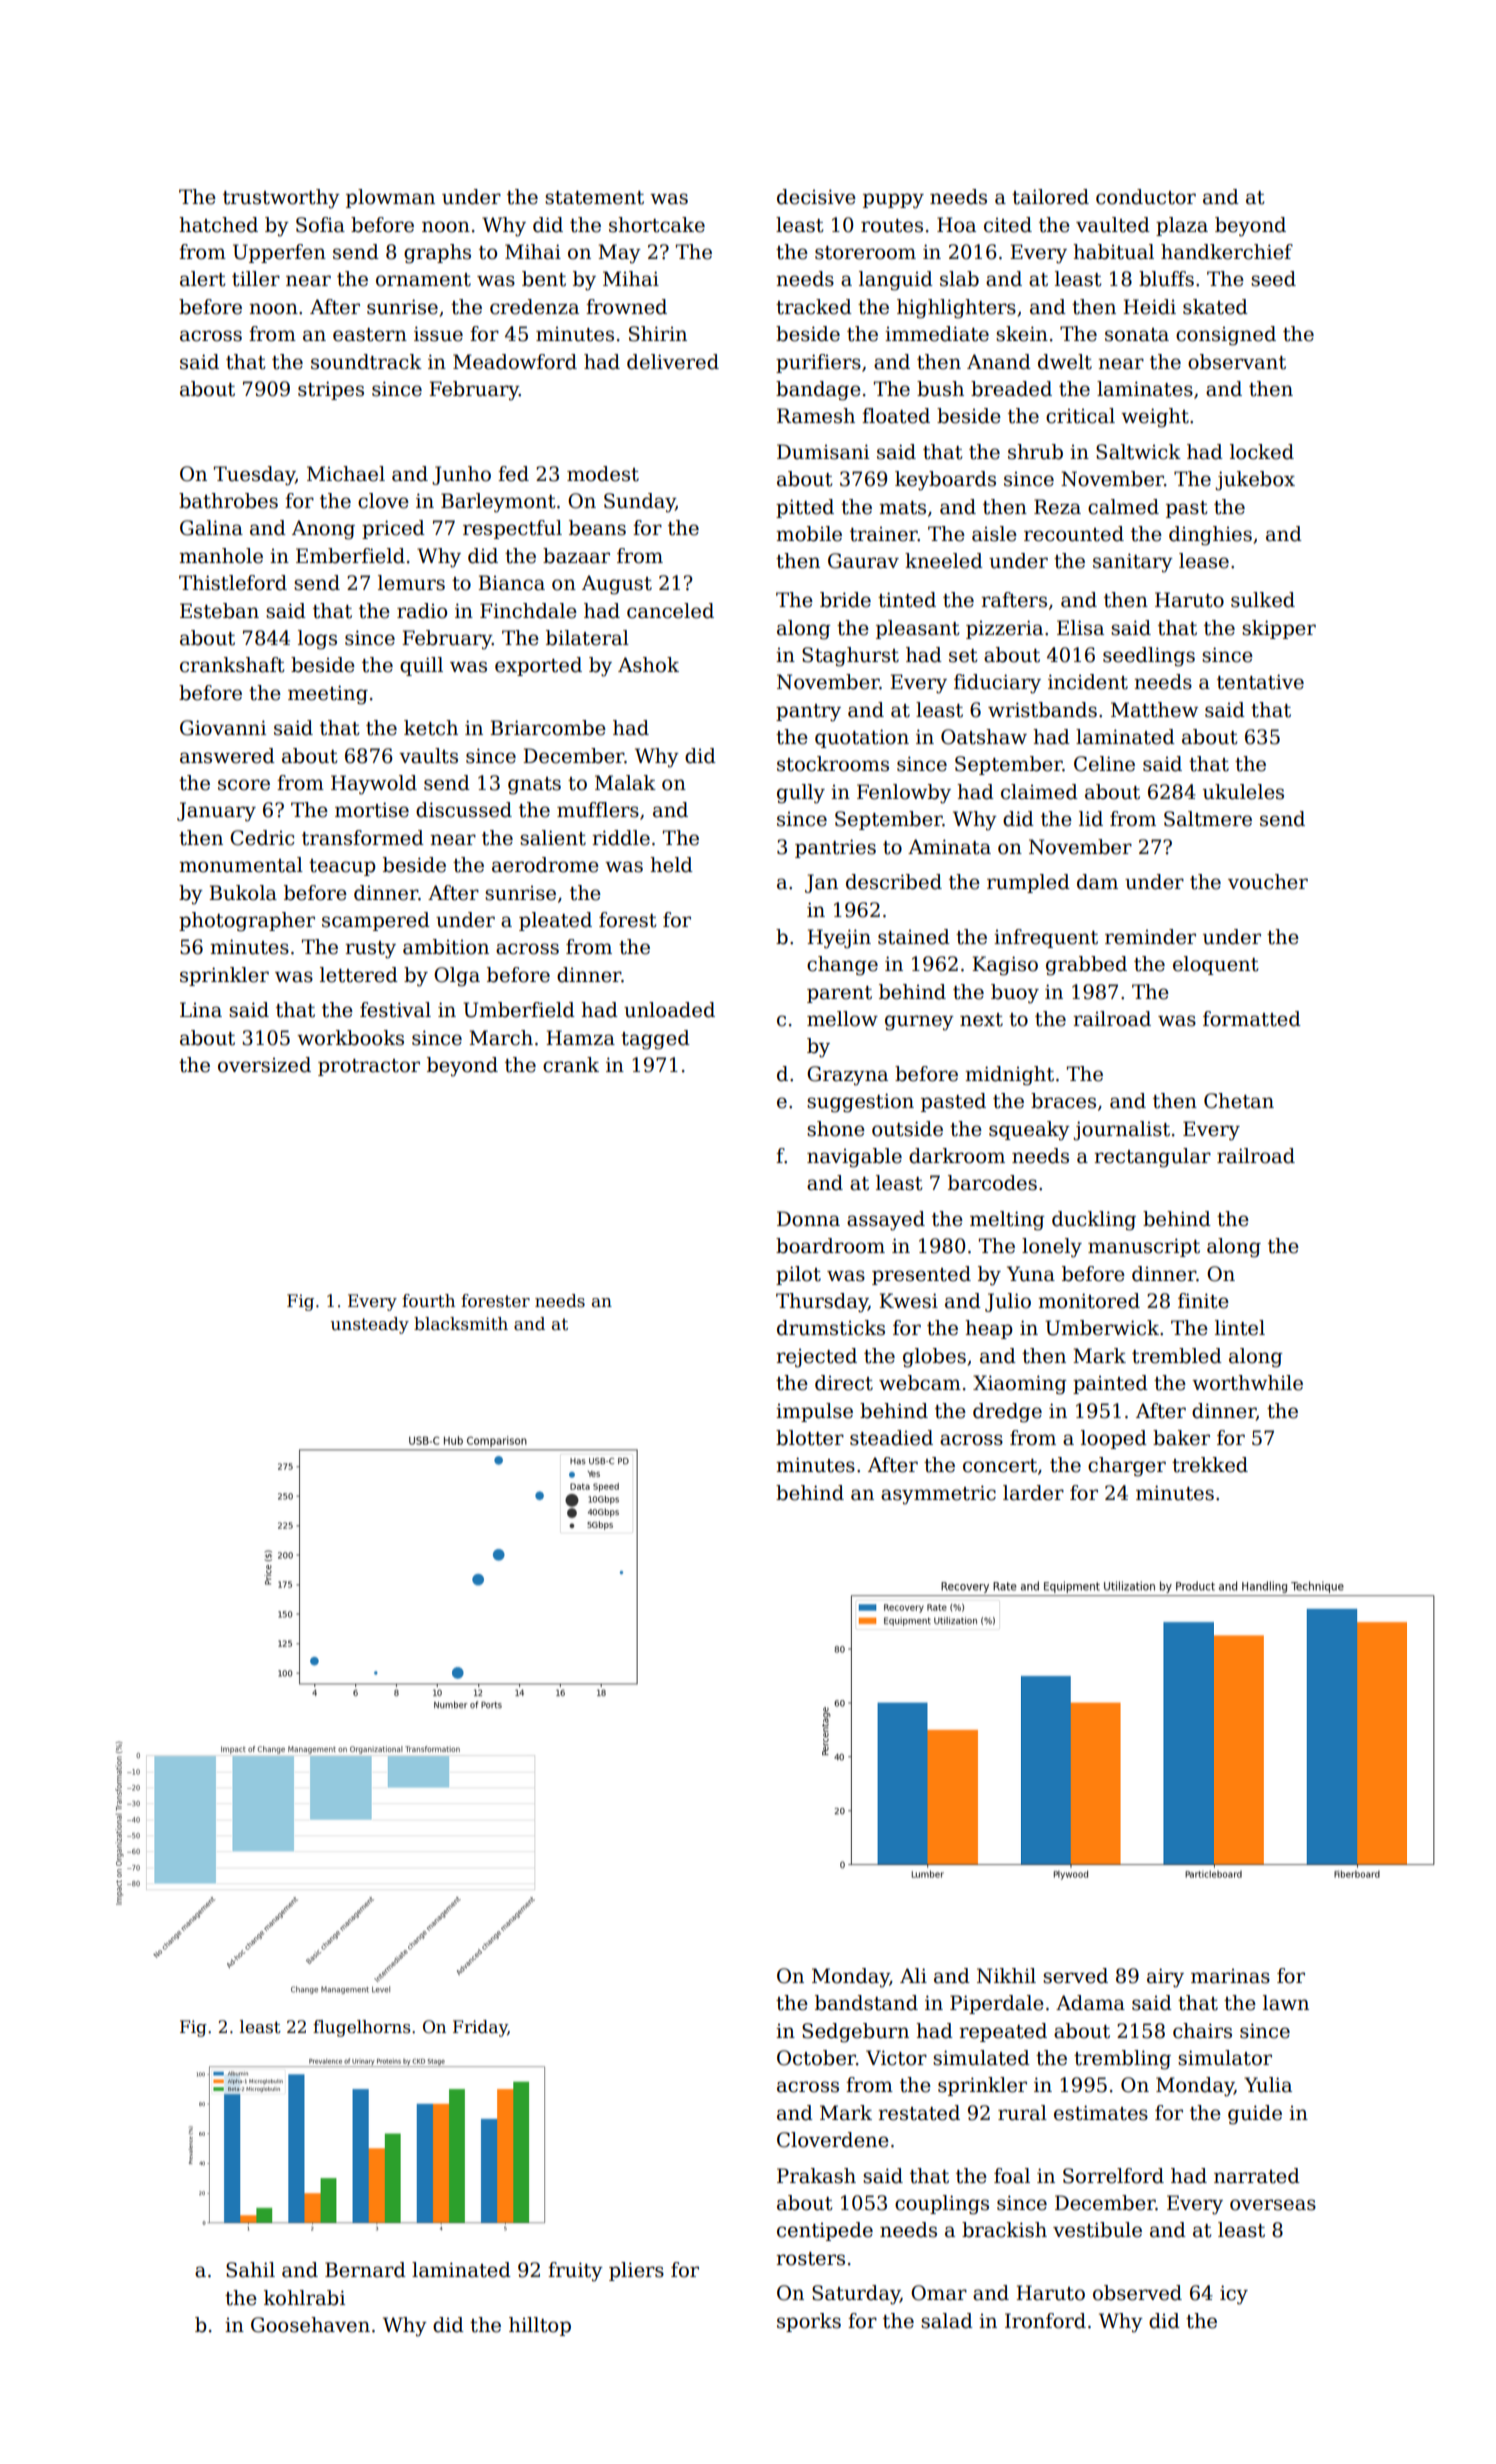  What do you see at coordinates (809, 534) in the screenshot?
I see `mobile` at bounding box center [809, 534].
